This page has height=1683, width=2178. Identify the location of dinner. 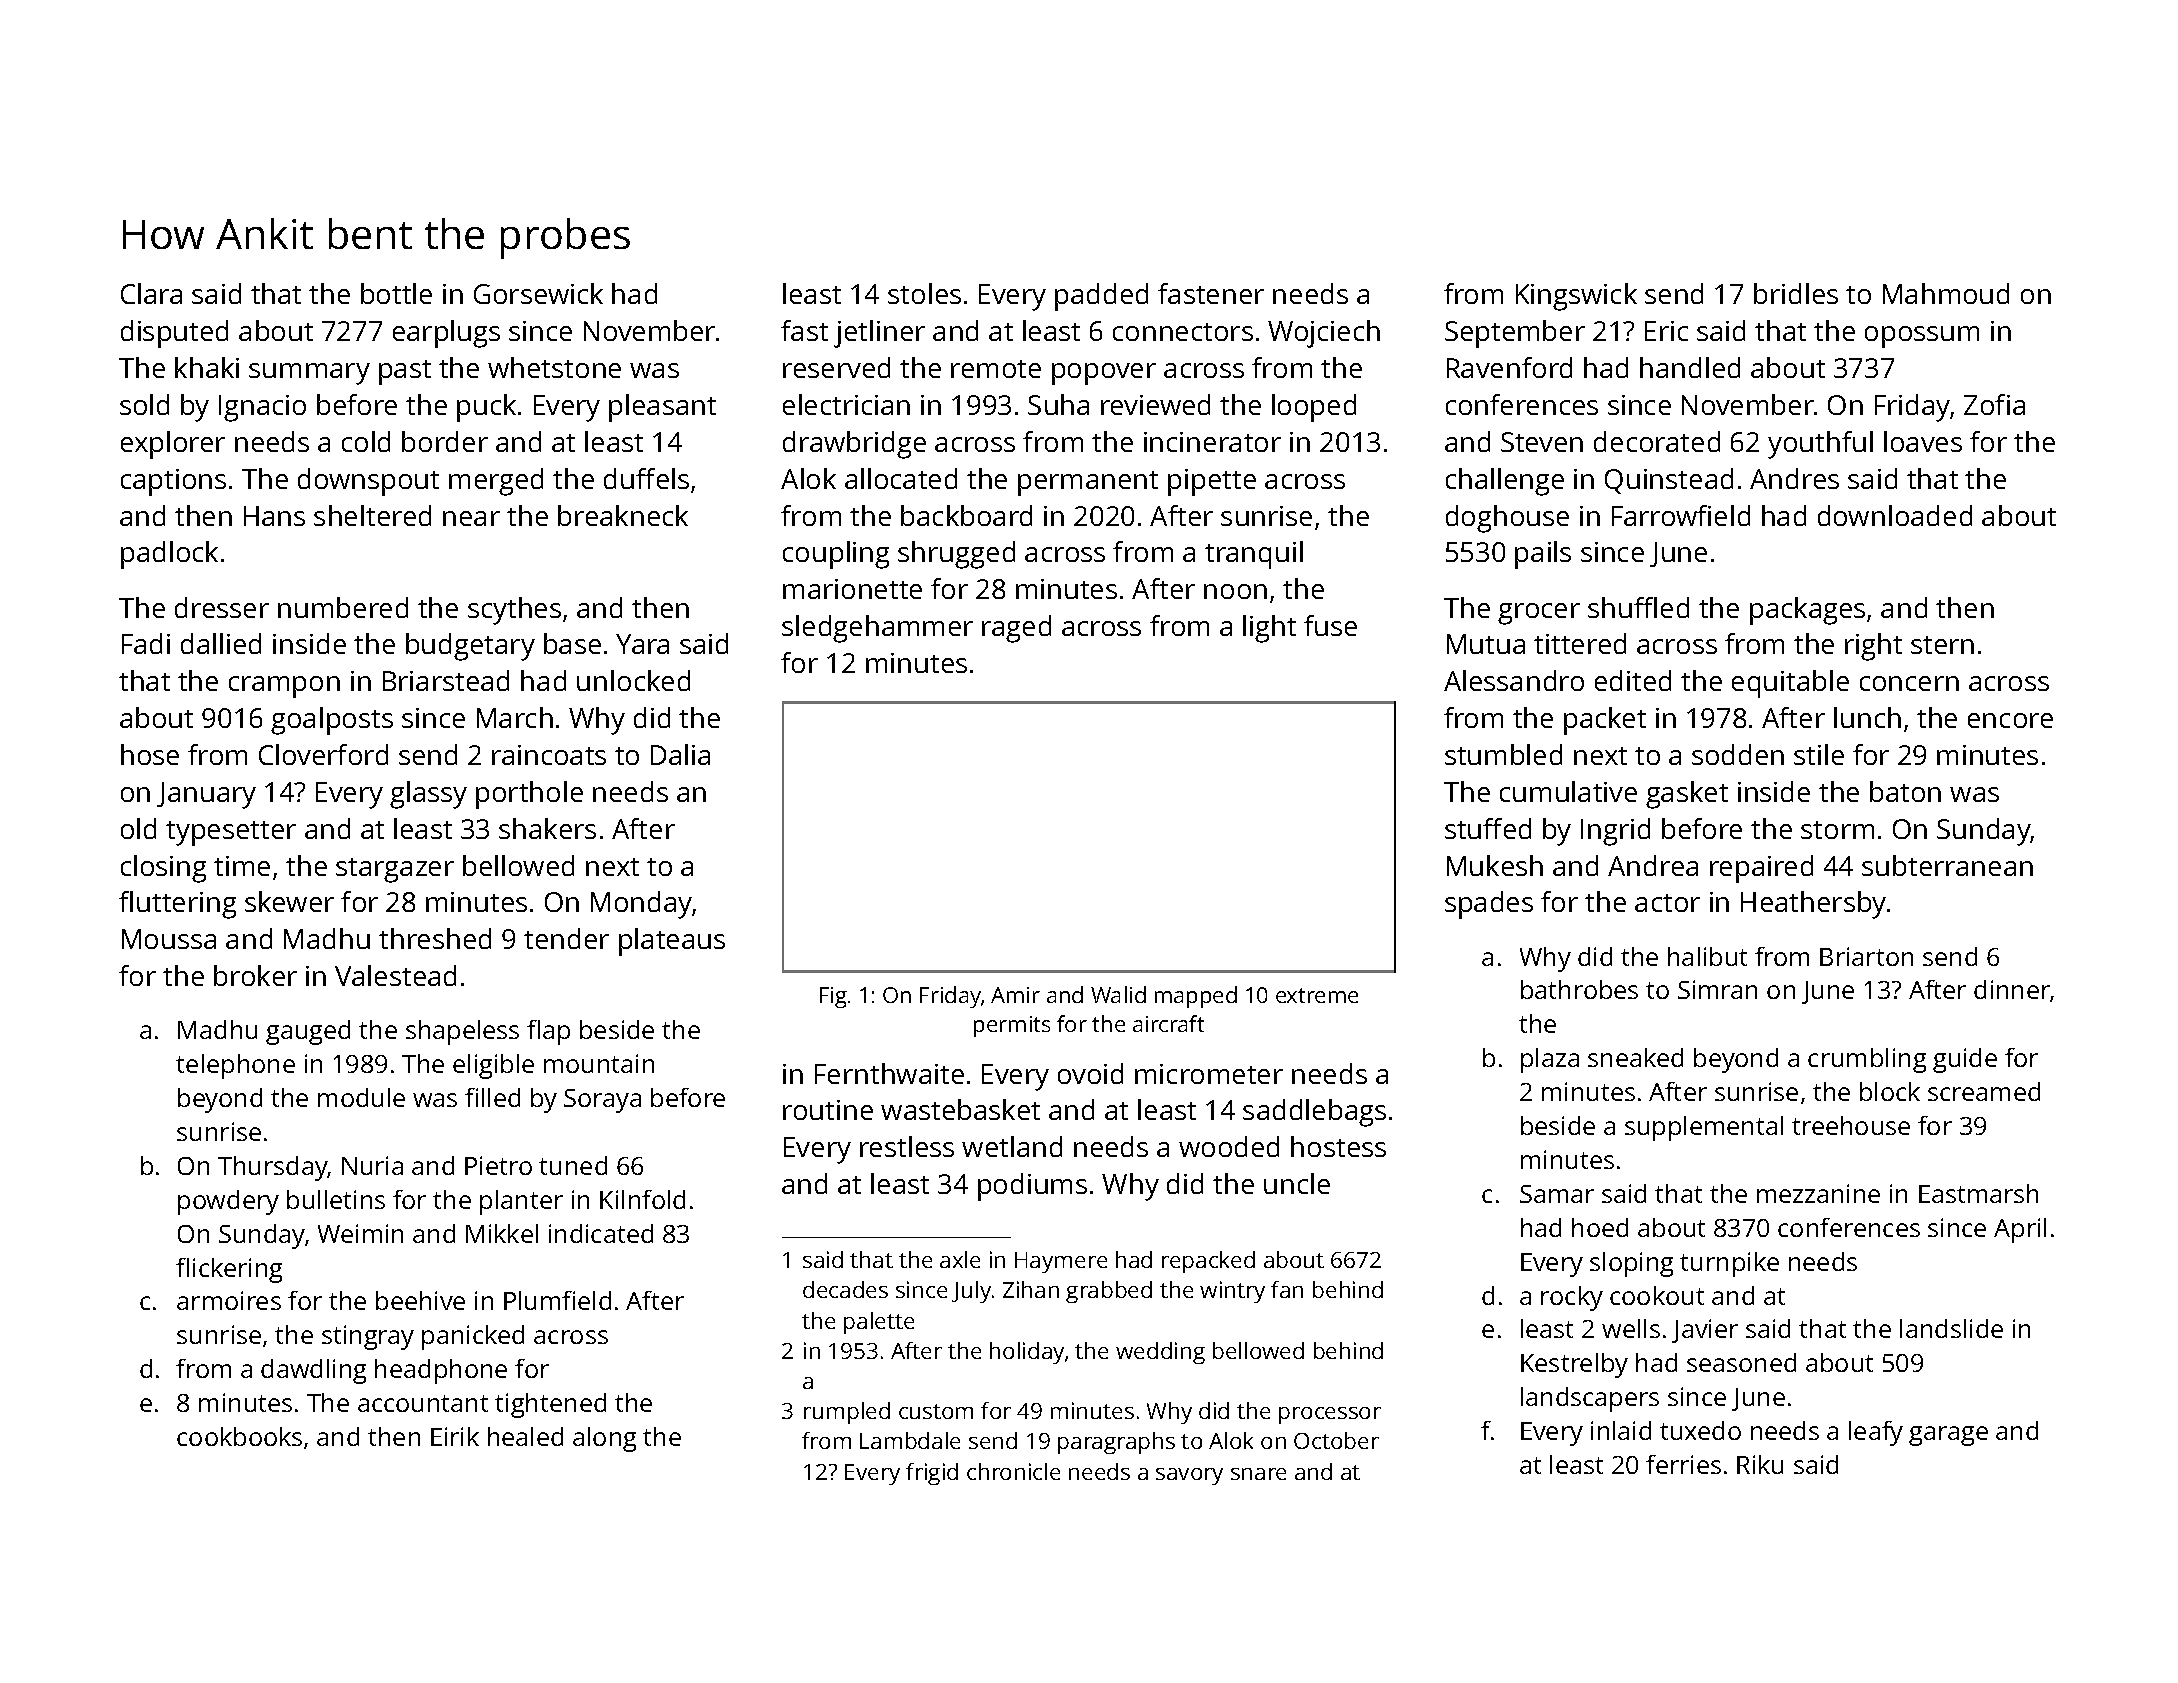
(2012, 991).
